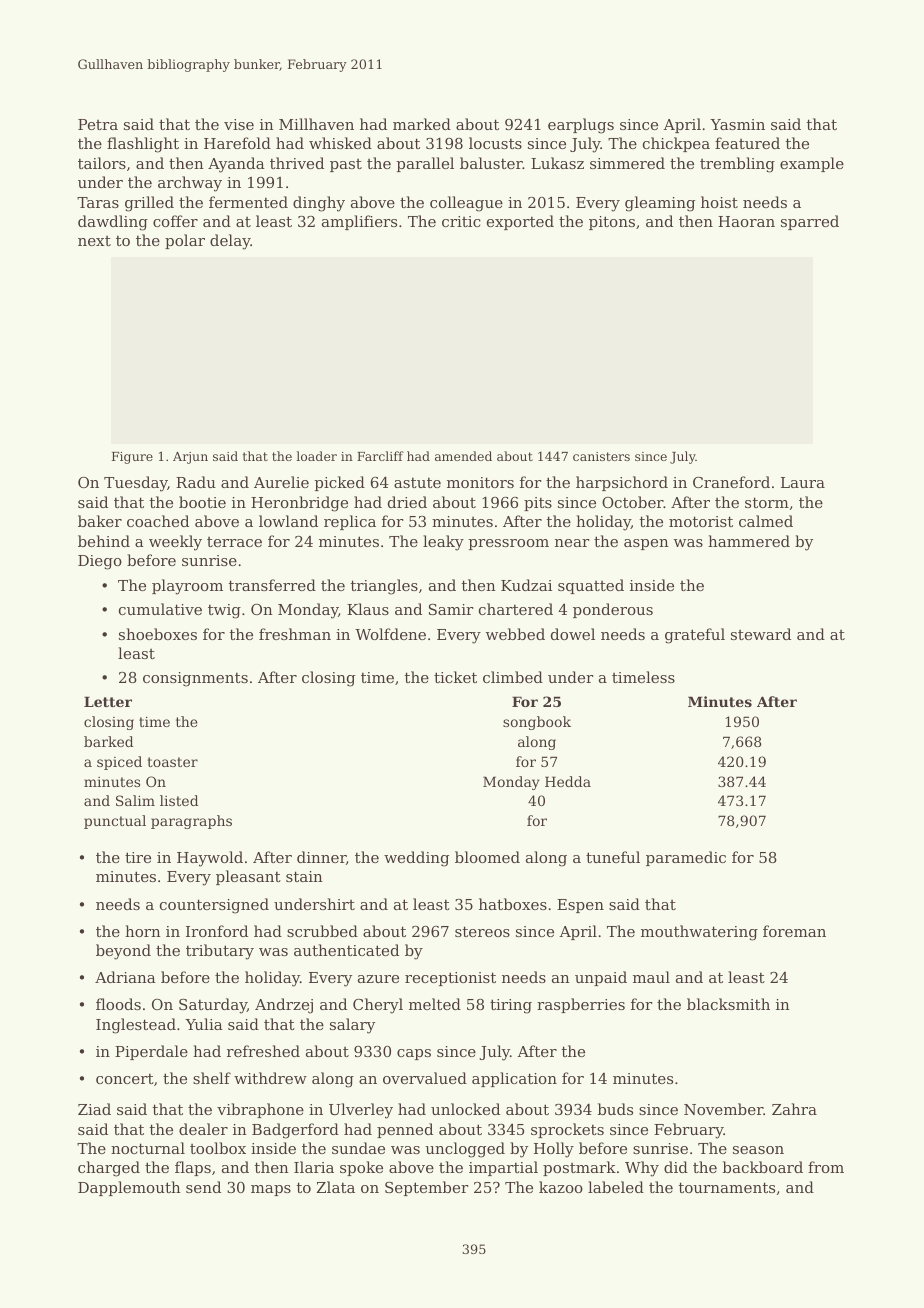  What do you see at coordinates (622, 483) in the screenshot?
I see `harpsichord` at bounding box center [622, 483].
